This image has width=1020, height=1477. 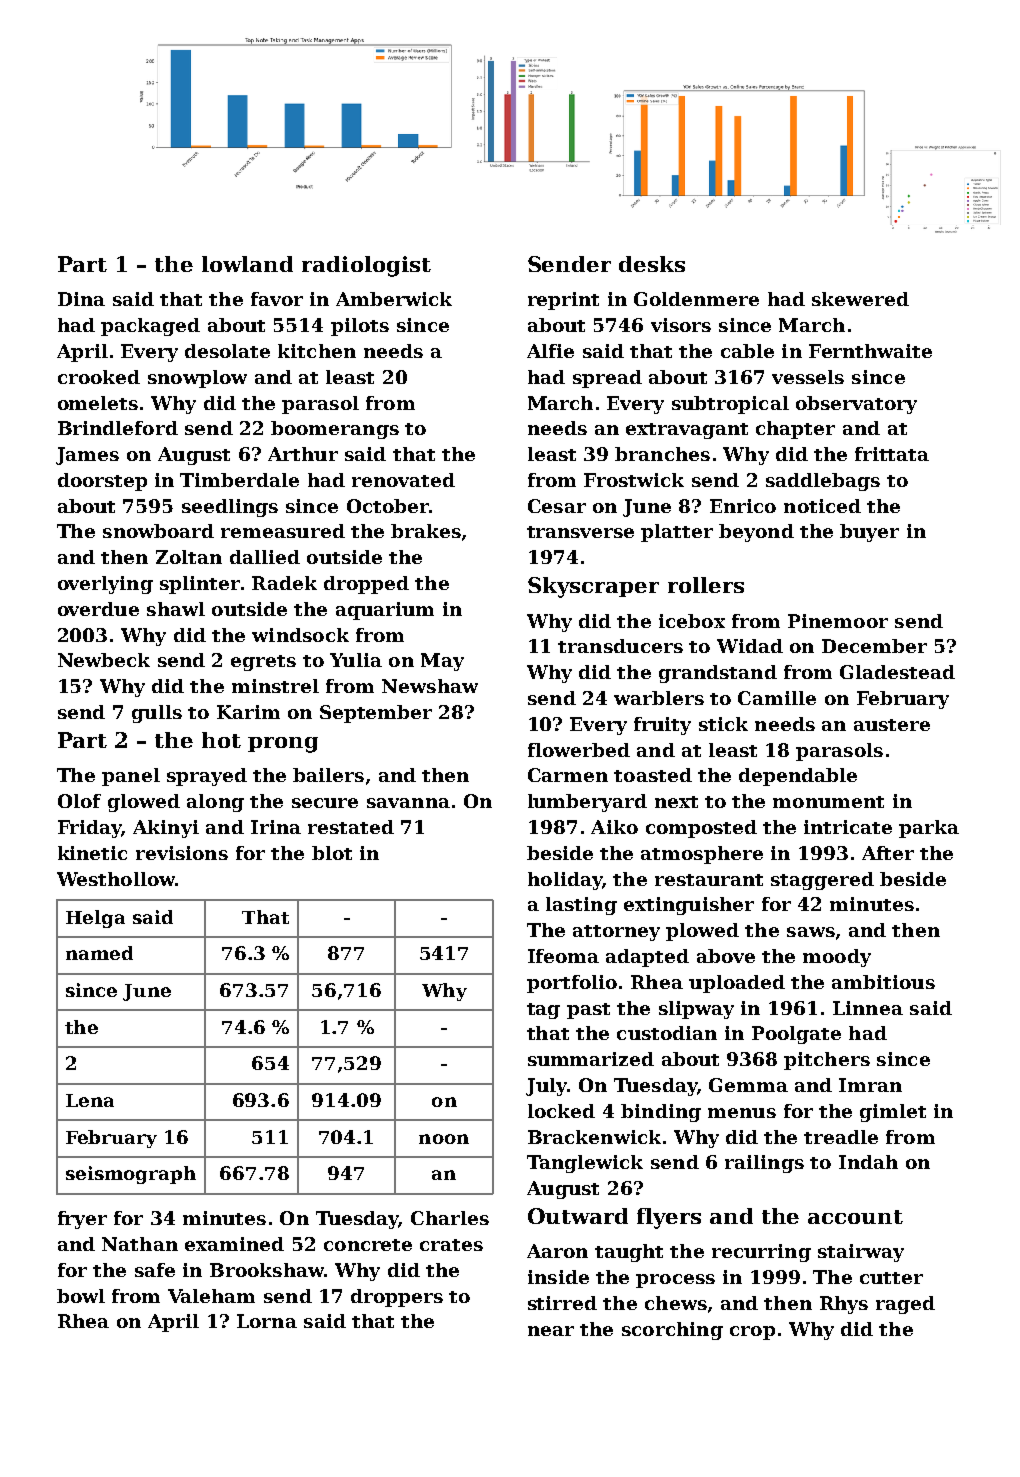 What do you see at coordinates (267, 1321) in the image?
I see `Lorna` at bounding box center [267, 1321].
